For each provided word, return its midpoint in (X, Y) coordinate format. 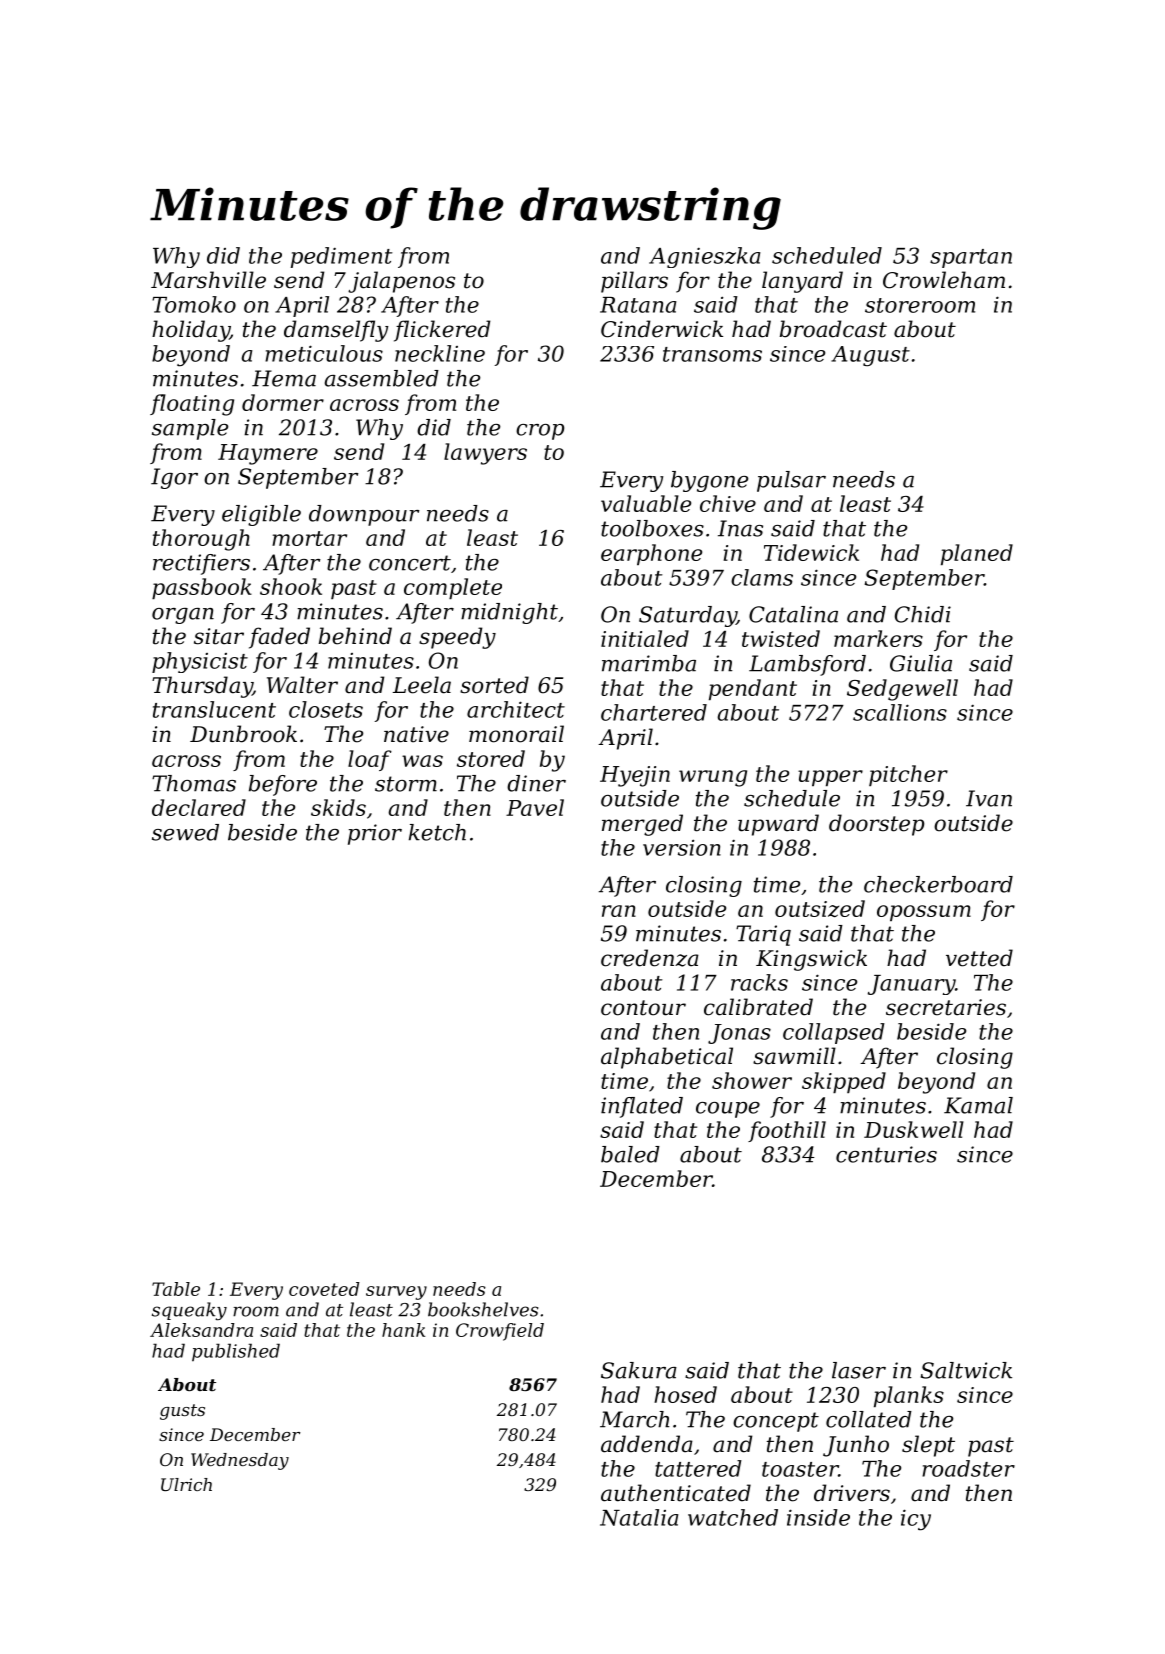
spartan (971, 258)
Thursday (202, 687)
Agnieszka (704, 257)
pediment (341, 257)
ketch (437, 832)
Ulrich (186, 1484)
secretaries (946, 1007)
